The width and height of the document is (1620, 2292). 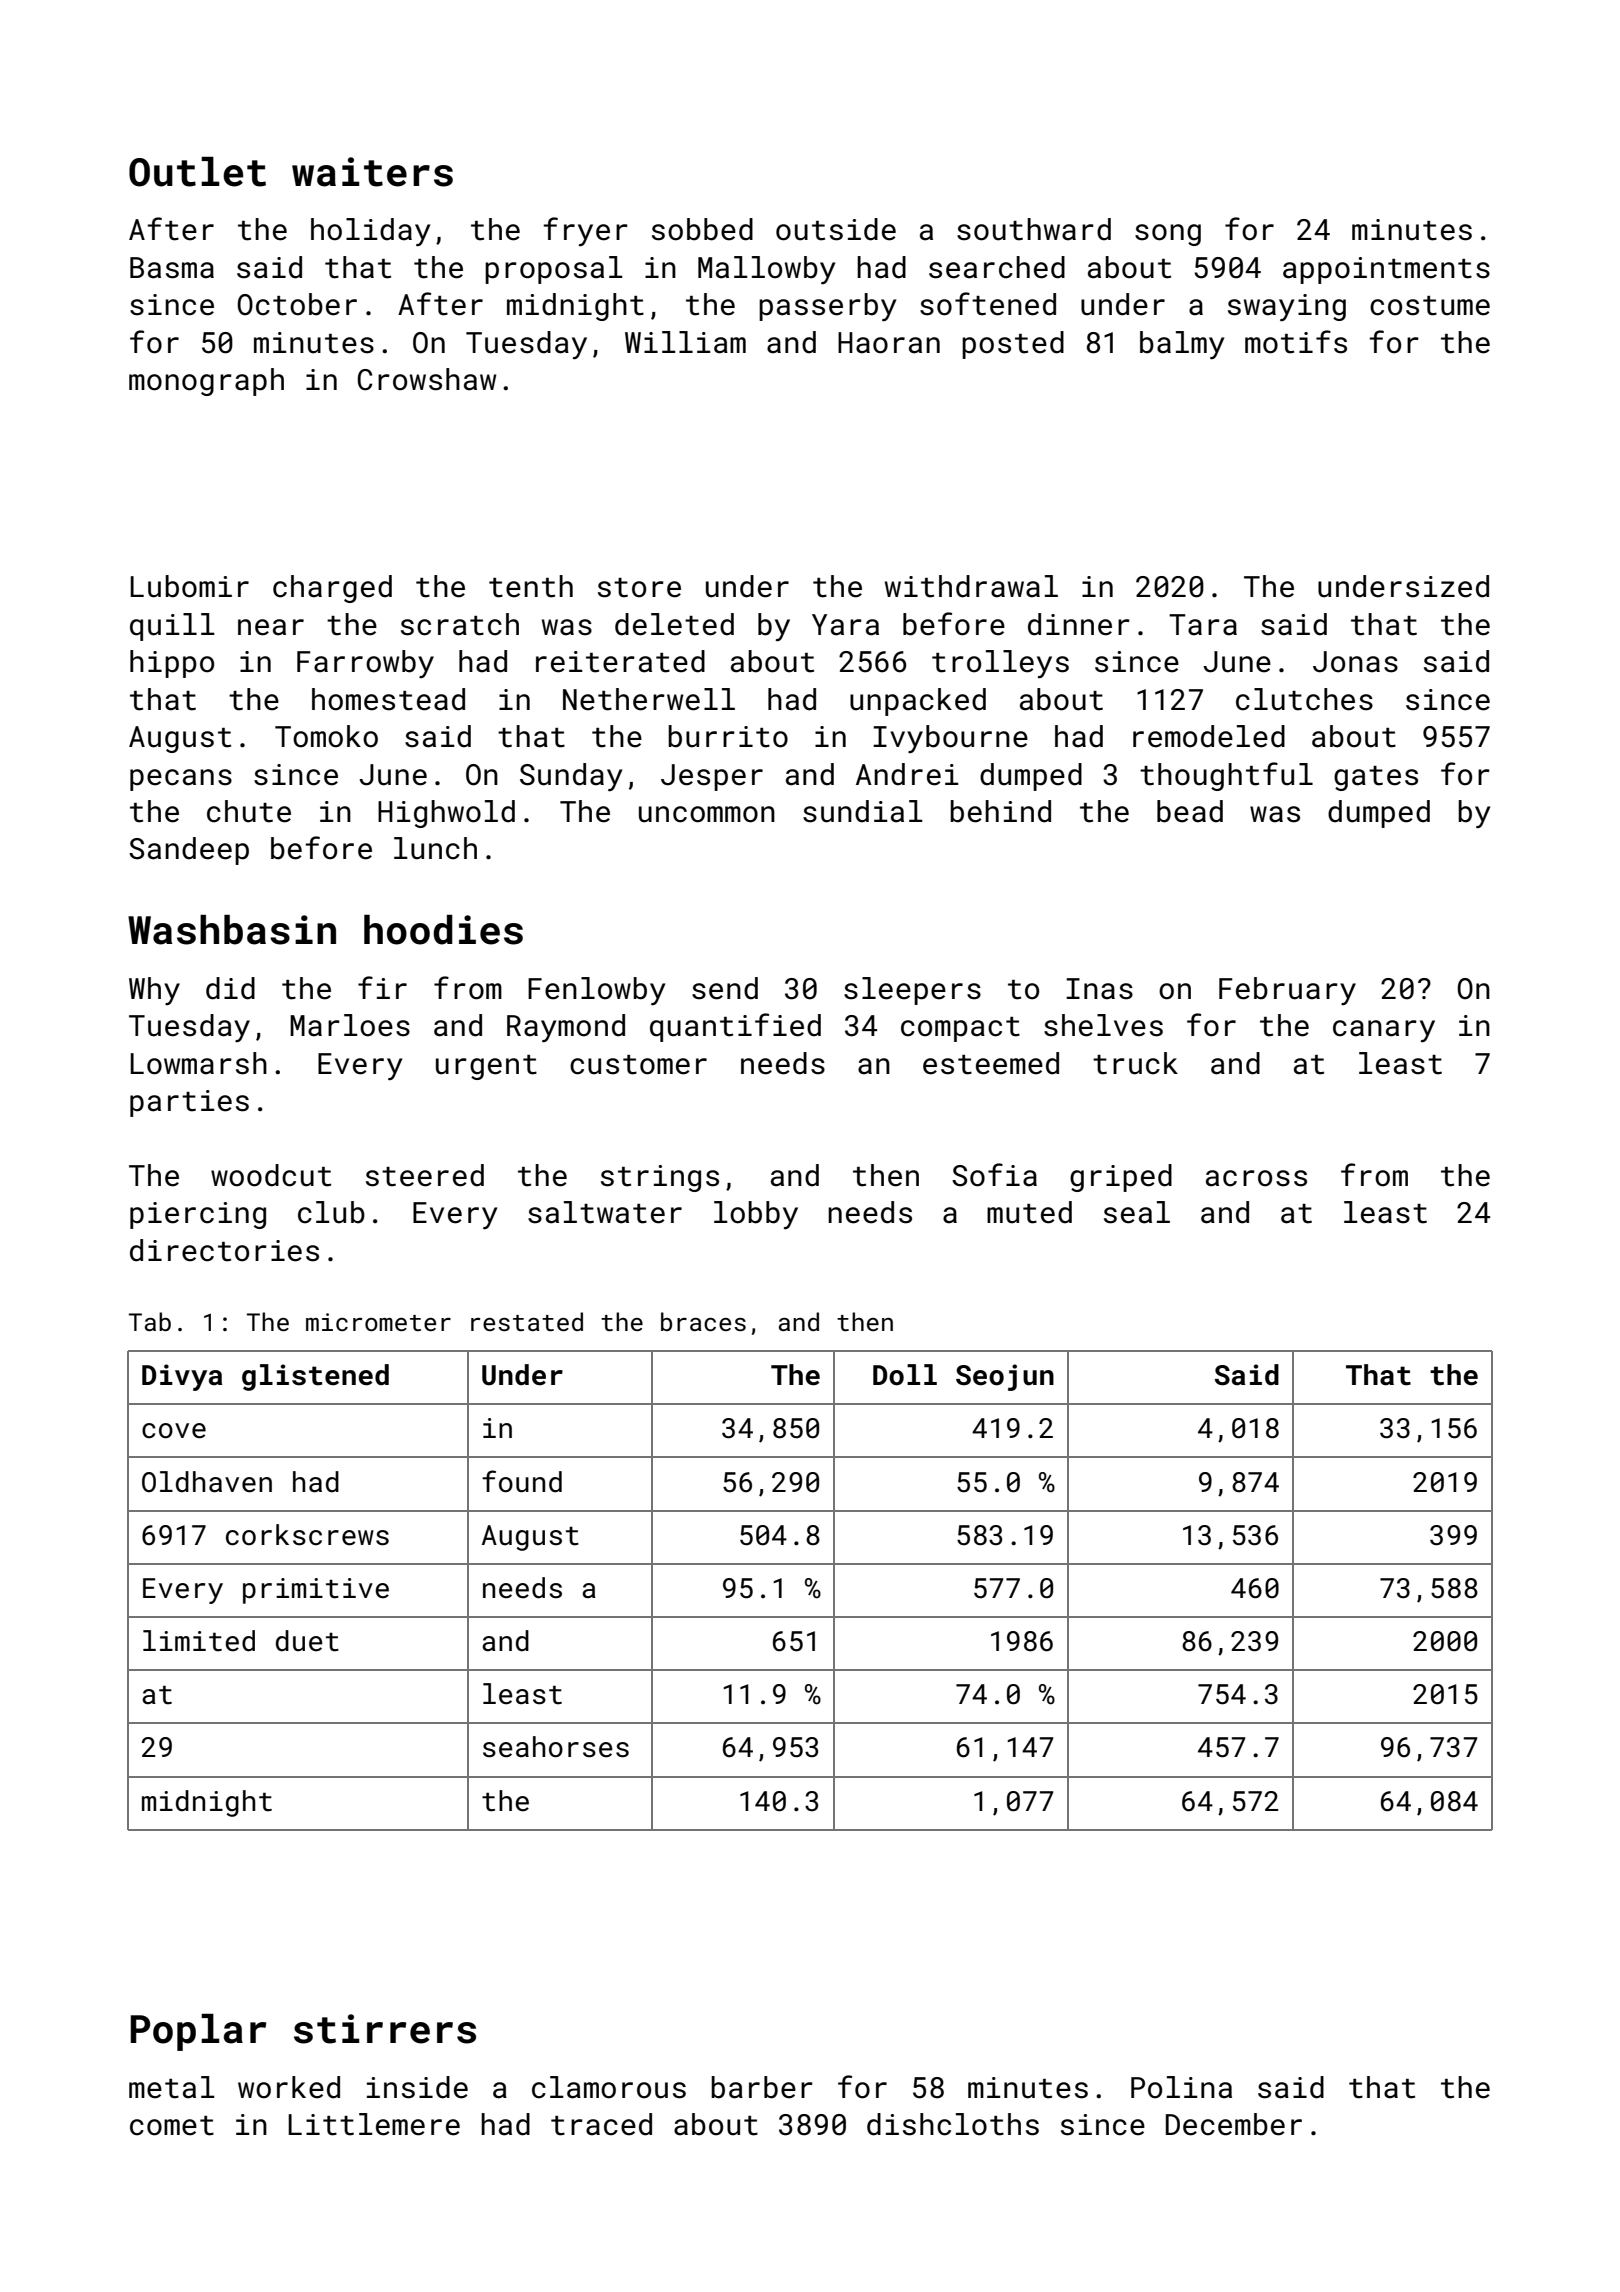 What do you see at coordinates (1121, 1178) in the document?
I see `griped` at bounding box center [1121, 1178].
